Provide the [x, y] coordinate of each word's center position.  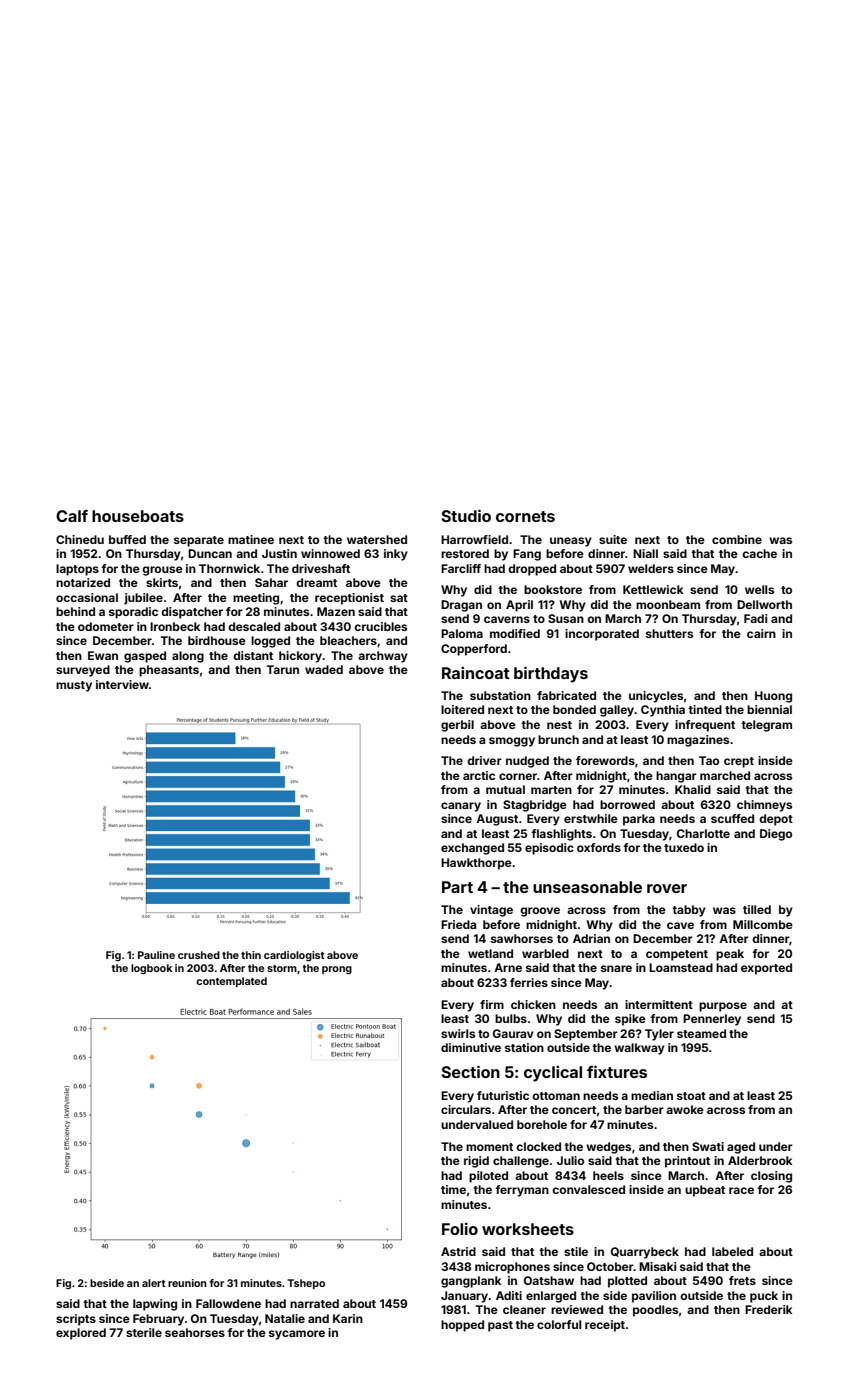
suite [613, 539]
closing [771, 1177]
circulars [466, 1109]
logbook [151, 969]
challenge [521, 1162]
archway [383, 657]
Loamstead [681, 967]
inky [396, 555]
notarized [83, 582]
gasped [145, 657]
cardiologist [294, 956]
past [500, 1326]
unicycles [656, 697]
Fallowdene [228, 1303]
